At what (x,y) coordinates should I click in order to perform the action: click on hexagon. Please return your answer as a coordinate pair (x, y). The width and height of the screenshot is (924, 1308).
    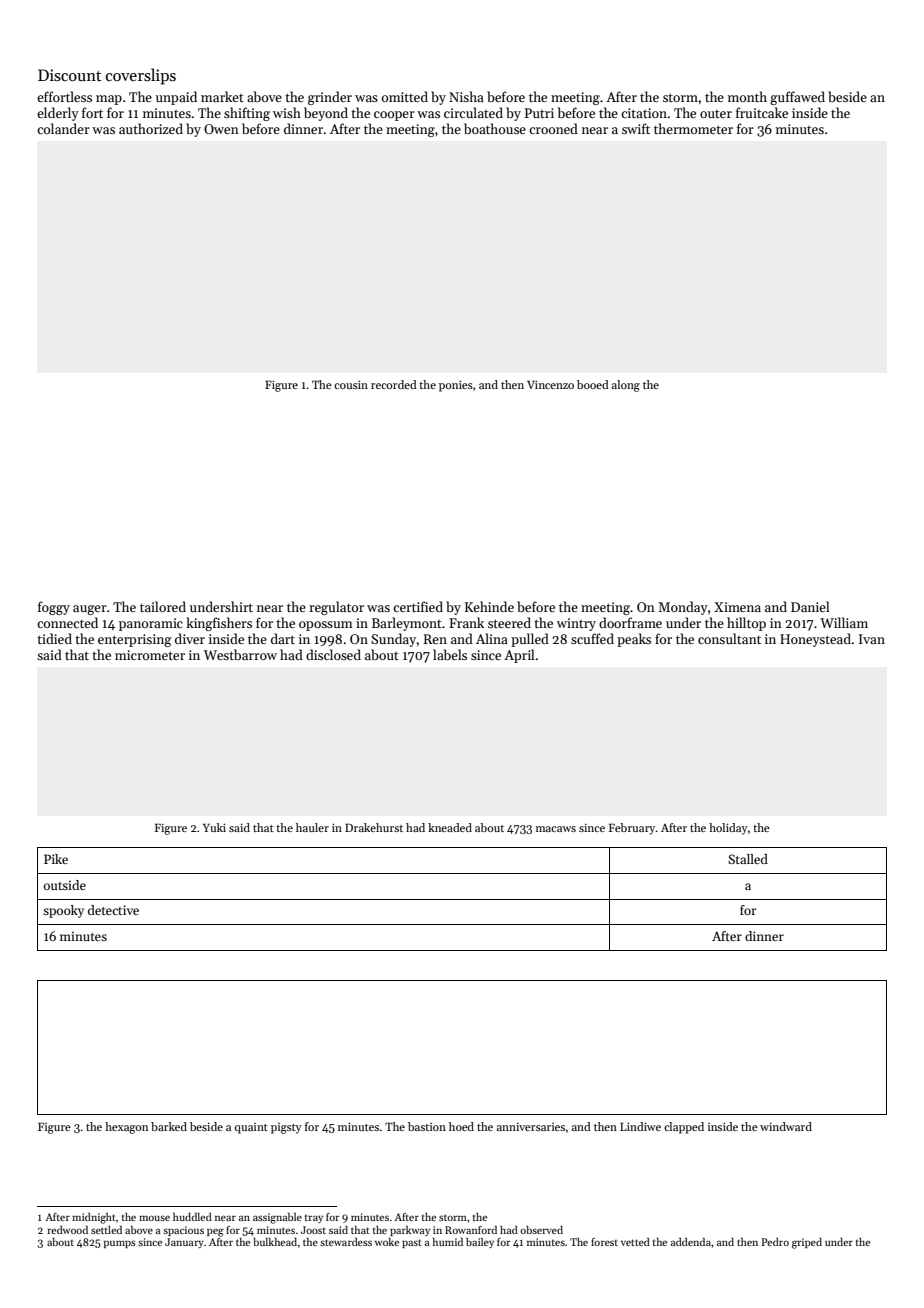
    Looking at the image, I should click on (126, 1128).
